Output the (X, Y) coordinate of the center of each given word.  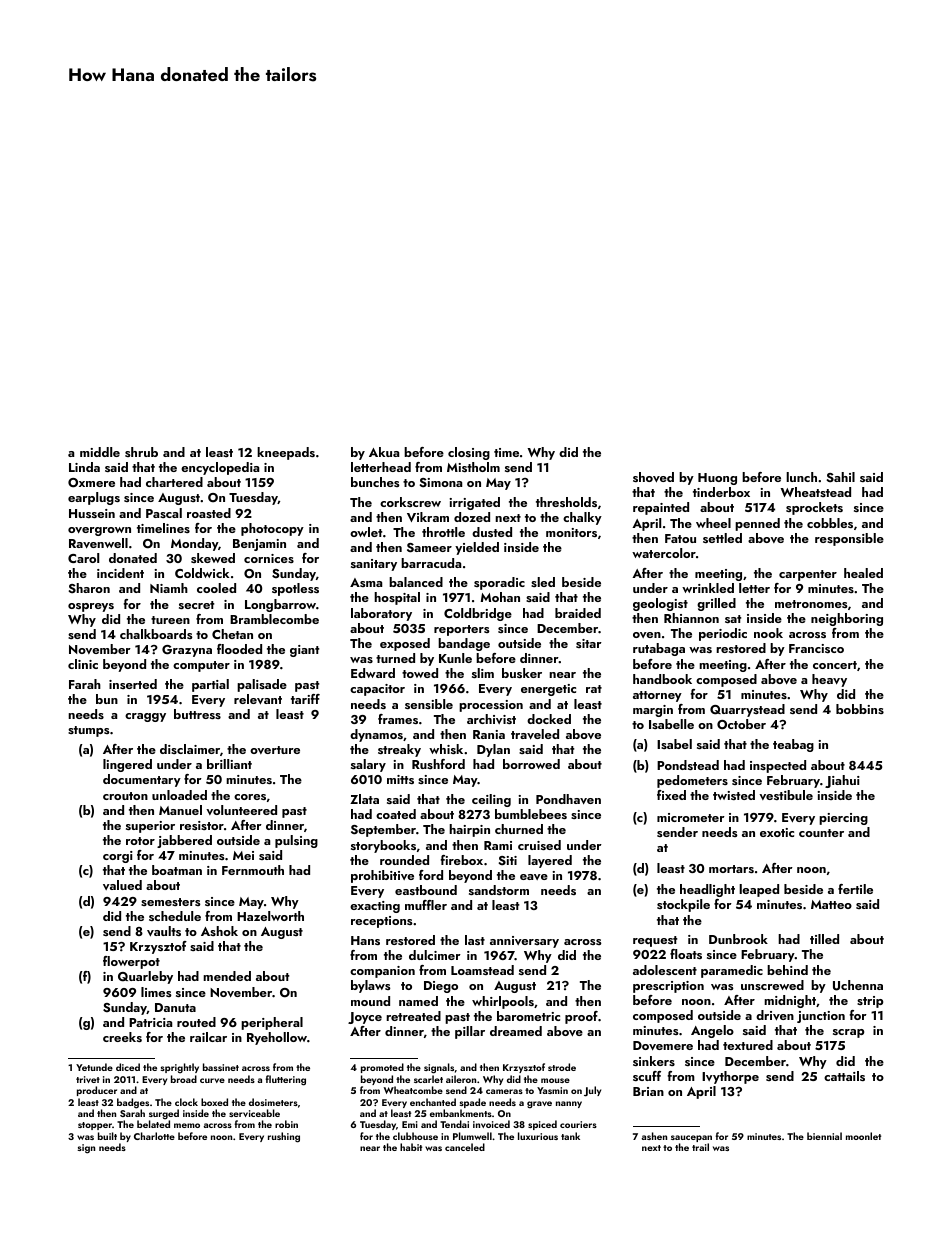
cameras (504, 1091)
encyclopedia (220, 468)
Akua (384, 452)
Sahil (841, 477)
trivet (88, 1079)
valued (122, 885)
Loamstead (482, 970)
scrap (848, 1033)
